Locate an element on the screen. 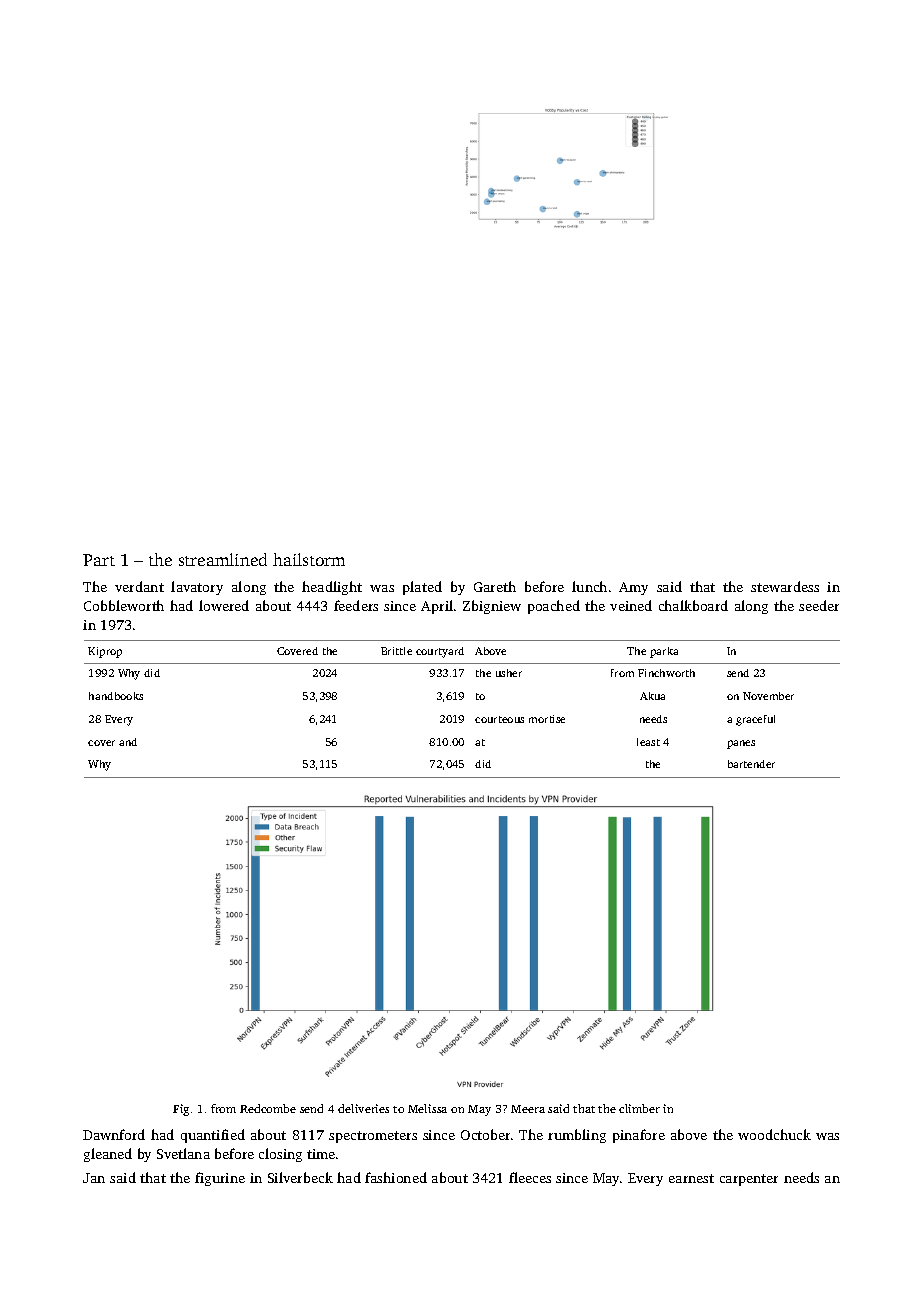 Image resolution: width=924 pixels, height=1308 pixels. mortise is located at coordinates (547, 719).
